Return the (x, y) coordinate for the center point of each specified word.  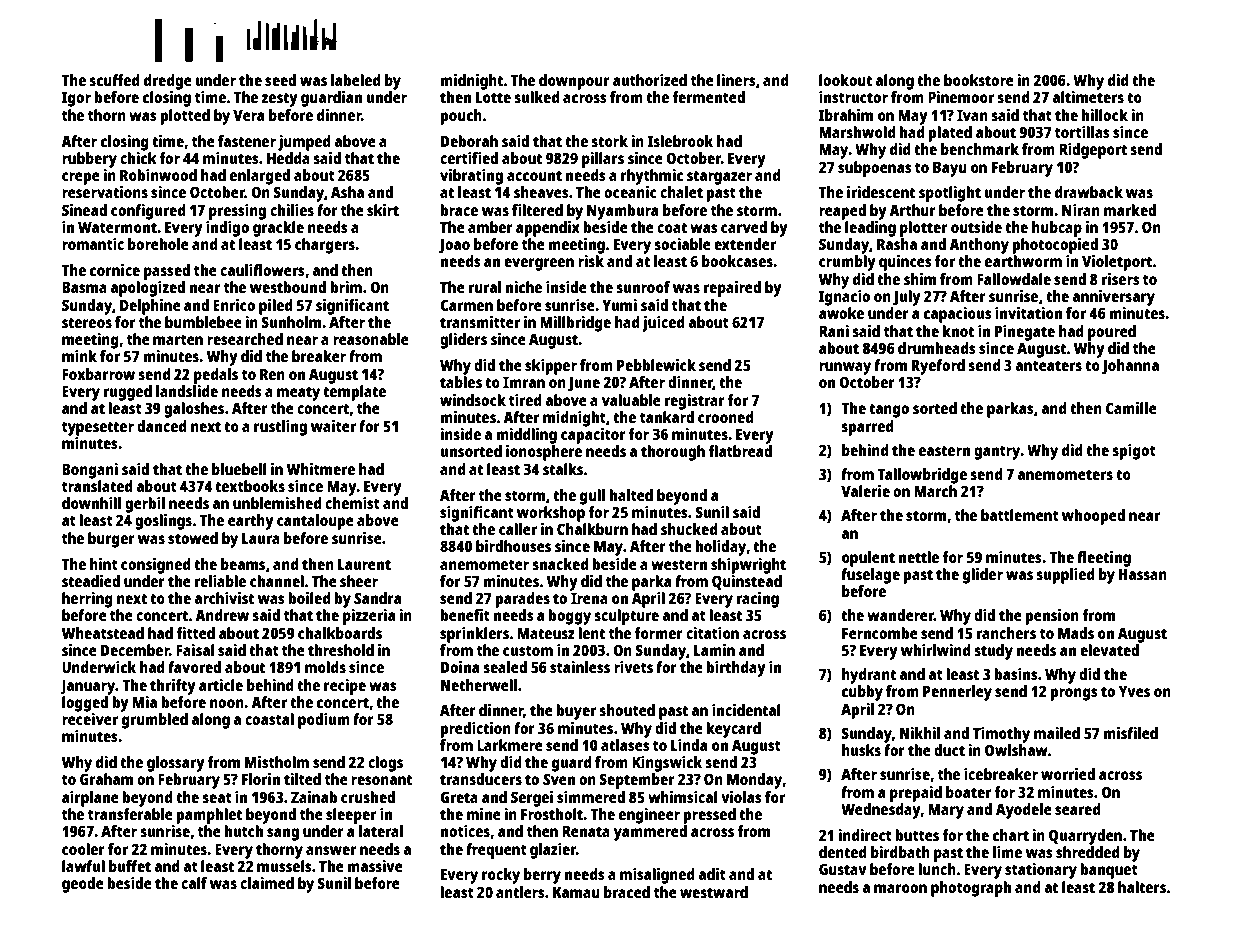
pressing (237, 212)
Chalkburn (592, 529)
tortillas (1082, 132)
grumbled (155, 721)
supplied (1065, 576)
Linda (689, 745)
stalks (563, 469)
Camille (1131, 408)
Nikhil (920, 733)
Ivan (972, 115)
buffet (130, 866)
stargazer (719, 177)
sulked (537, 97)
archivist (224, 598)
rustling (280, 428)
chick (138, 158)
